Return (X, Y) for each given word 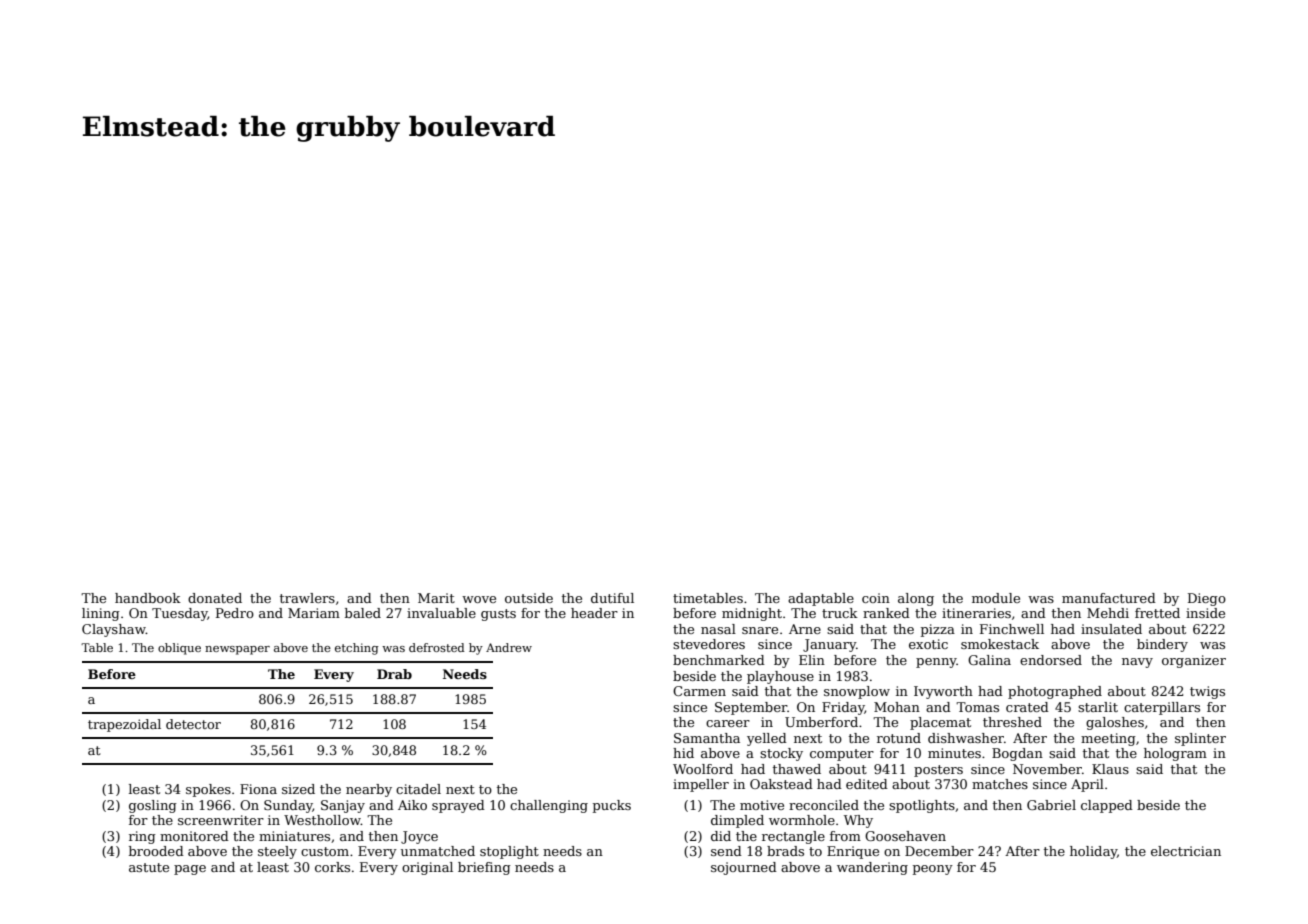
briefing (484, 868)
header (594, 613)
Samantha (707, 738)
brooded (156, 851)
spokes (208, 790)
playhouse (780, 677)
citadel (418, 789)
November (1047, 769)
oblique (179, 649)
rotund (899, 738)
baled (363, 613)
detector (193, 724)
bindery (1162, 645)
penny (936, 663)
